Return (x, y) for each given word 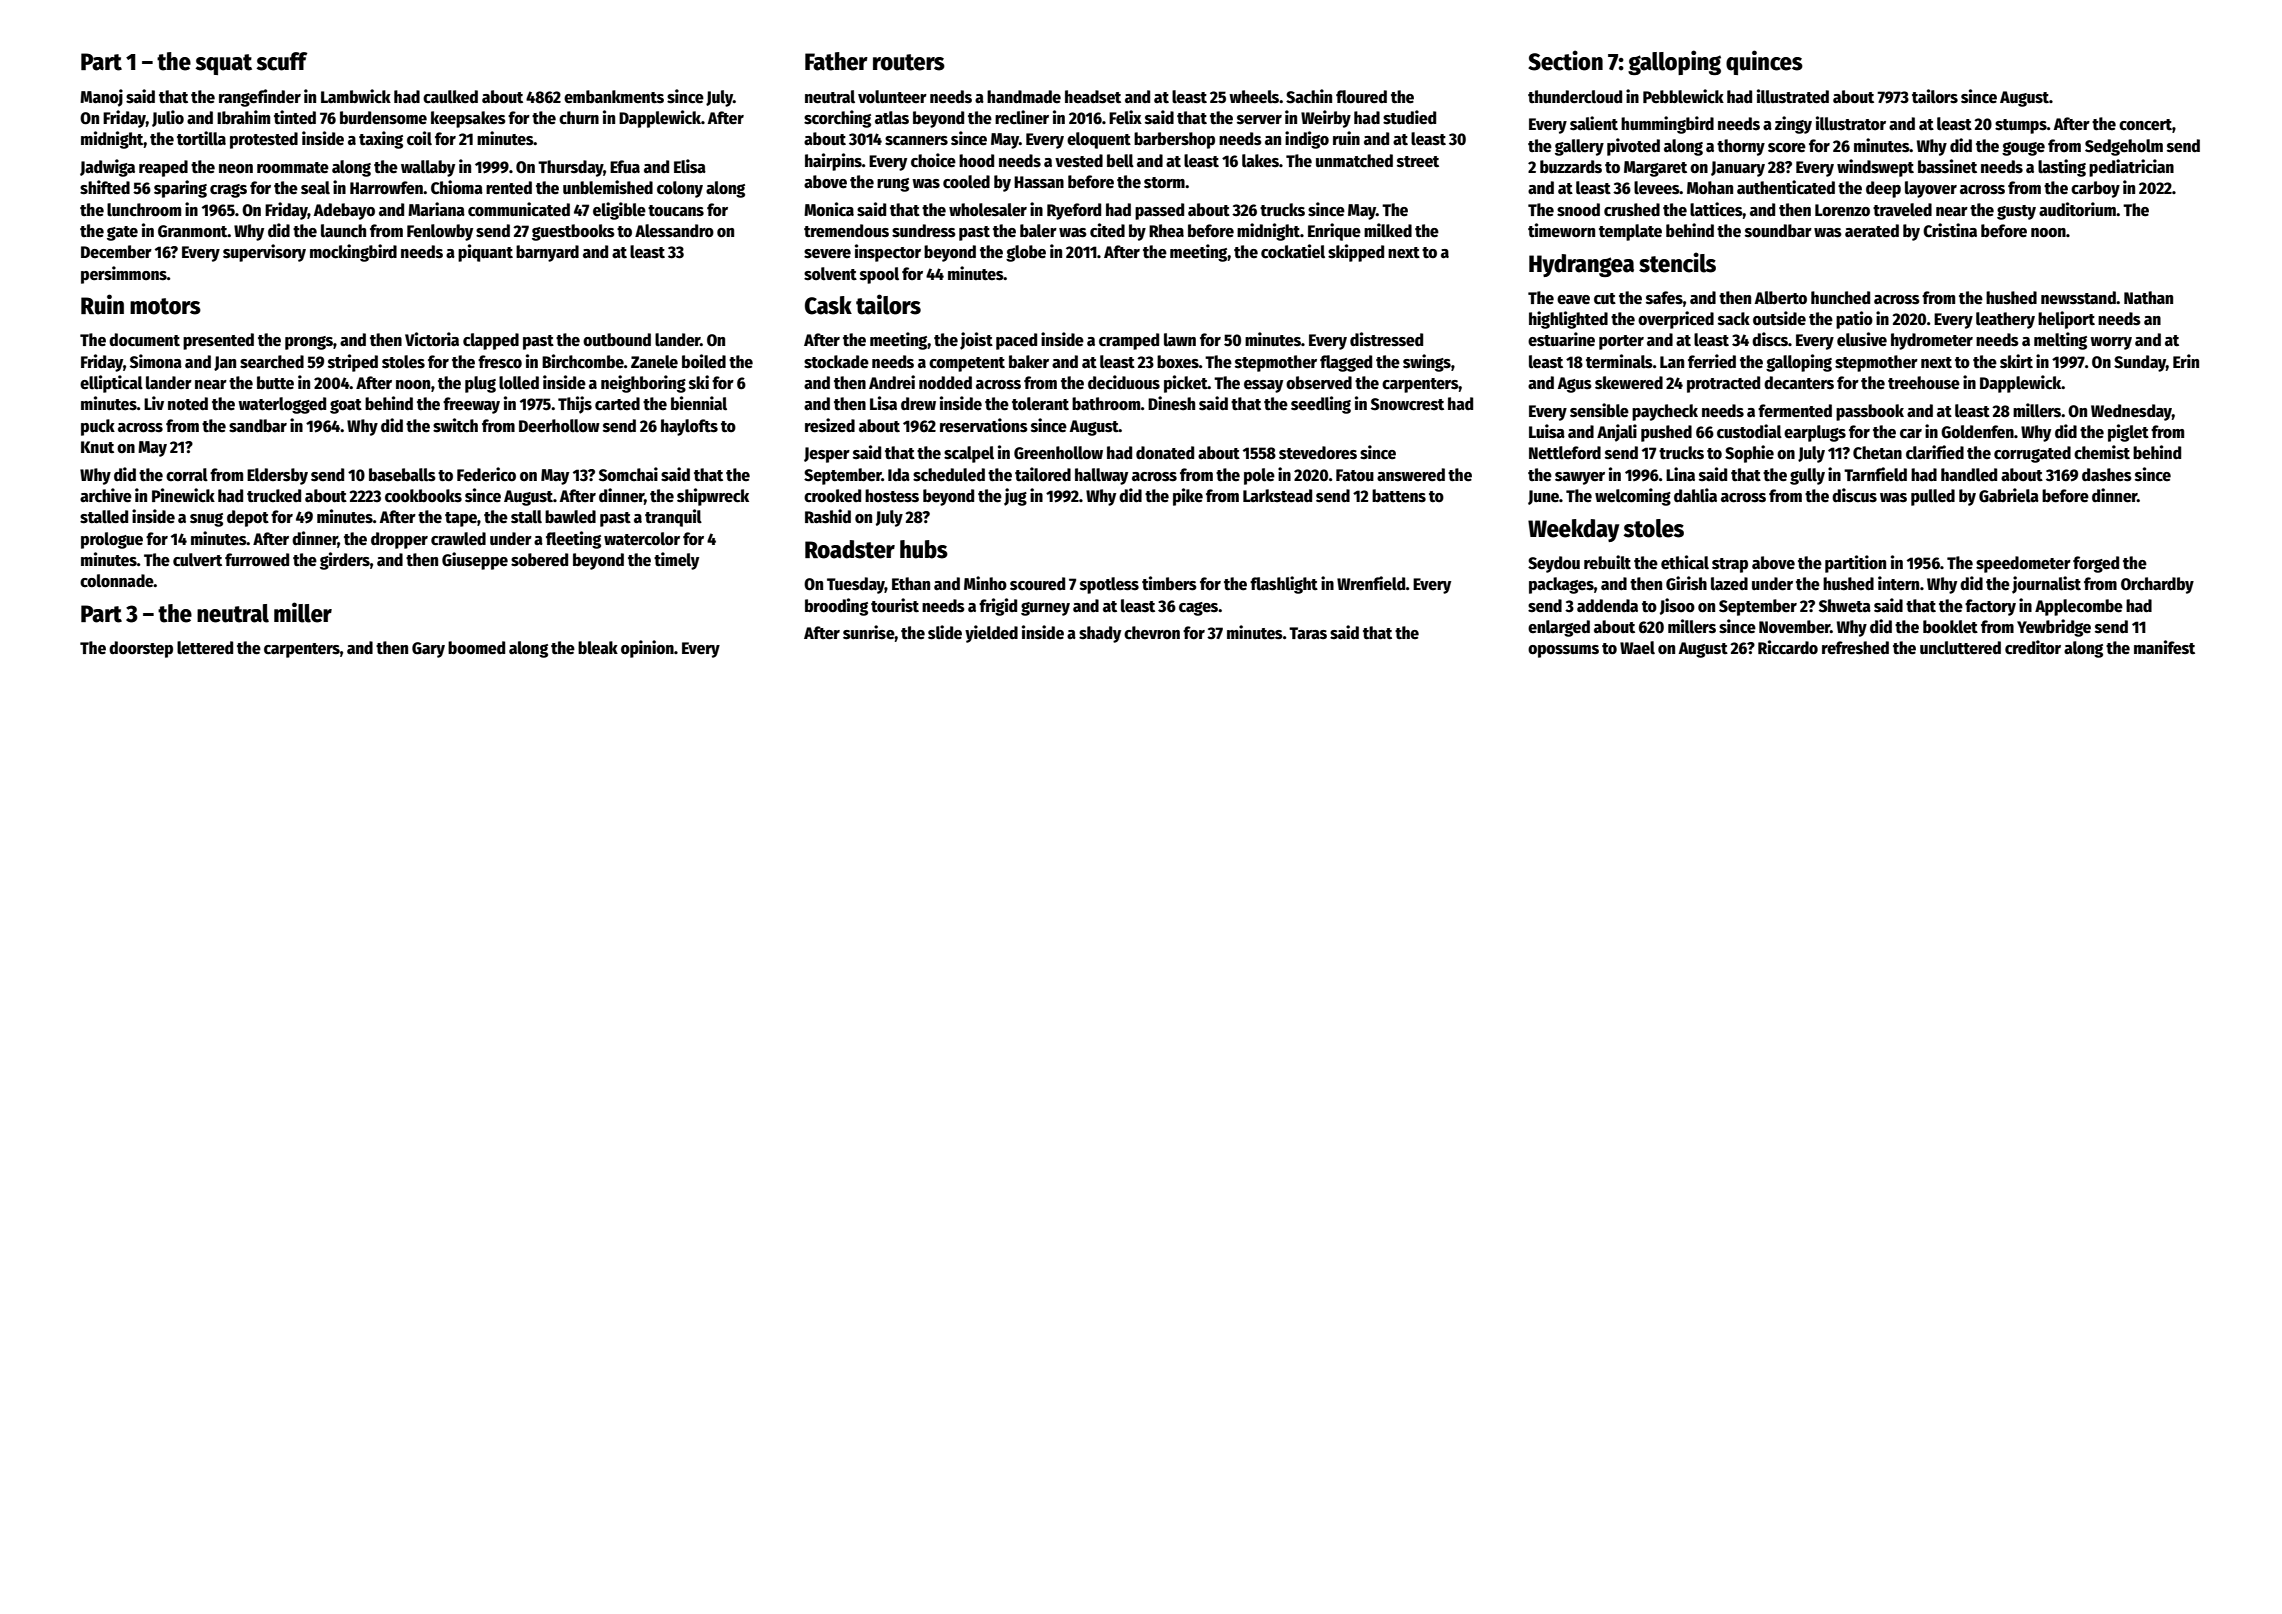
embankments (614, 97)
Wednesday (2131, 412)
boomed (476, 648)
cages (1198, 609)
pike (1188, 497)
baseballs (402, 475)
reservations (984, 425)
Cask (828, 305)
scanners (916, 141)
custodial (1749, 431)
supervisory (264, 253)
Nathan (2148, 298)
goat (346, 406)
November (1794, 627)
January (1738, 169)
